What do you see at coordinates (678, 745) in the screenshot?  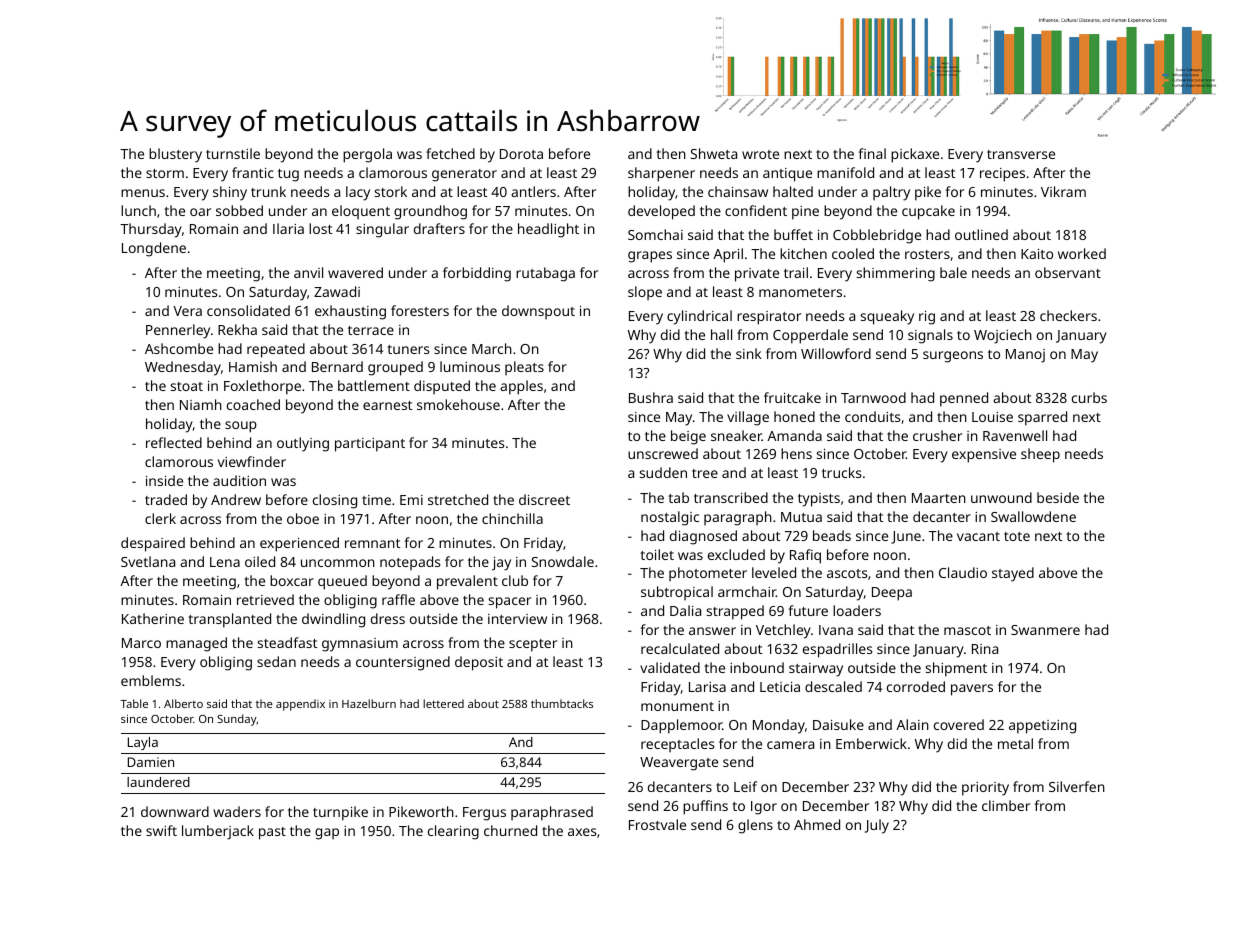 I see `receptacles` at bounding box center [678, 745].
